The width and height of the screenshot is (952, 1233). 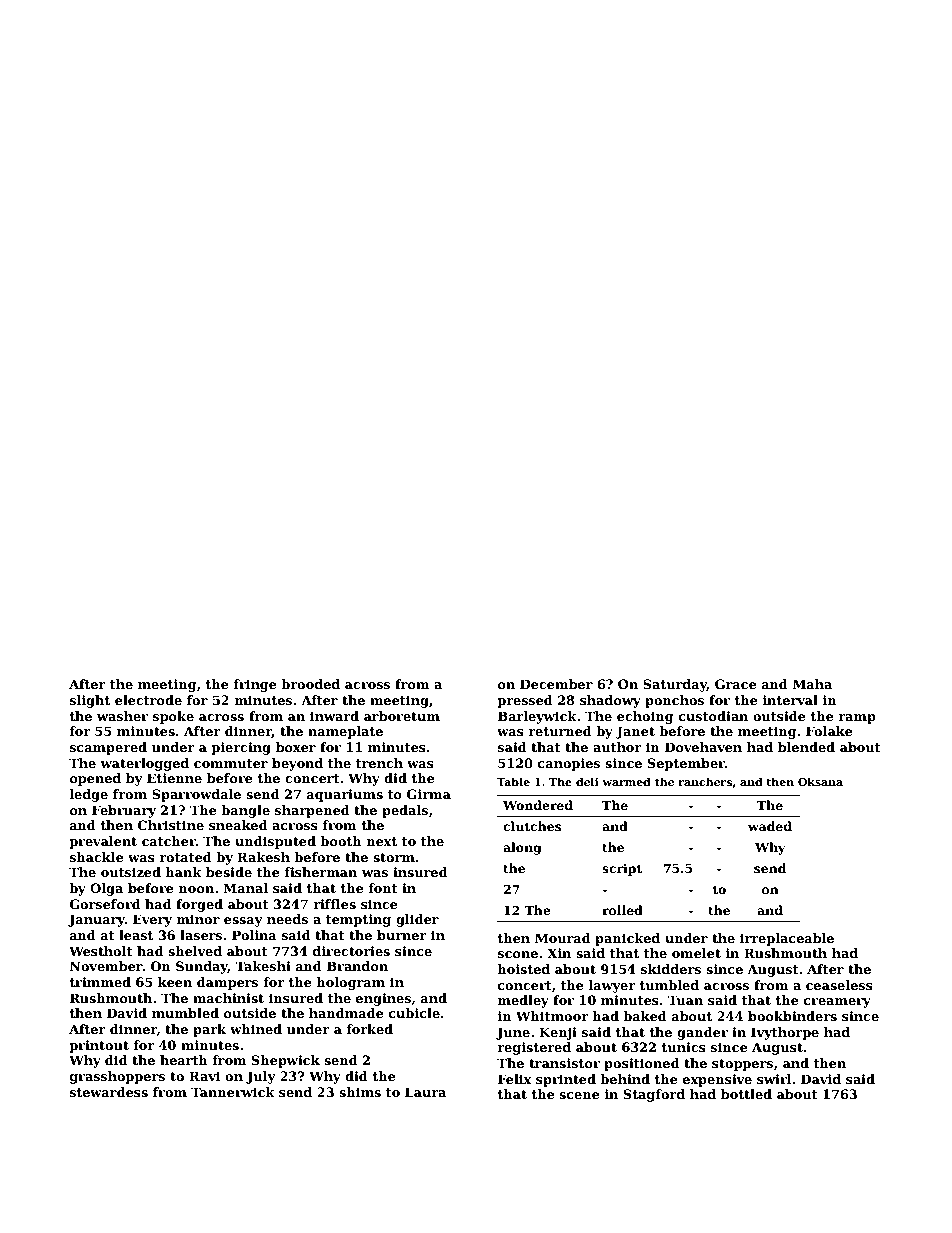 I want to click on January, so click(x=96, y=920).
